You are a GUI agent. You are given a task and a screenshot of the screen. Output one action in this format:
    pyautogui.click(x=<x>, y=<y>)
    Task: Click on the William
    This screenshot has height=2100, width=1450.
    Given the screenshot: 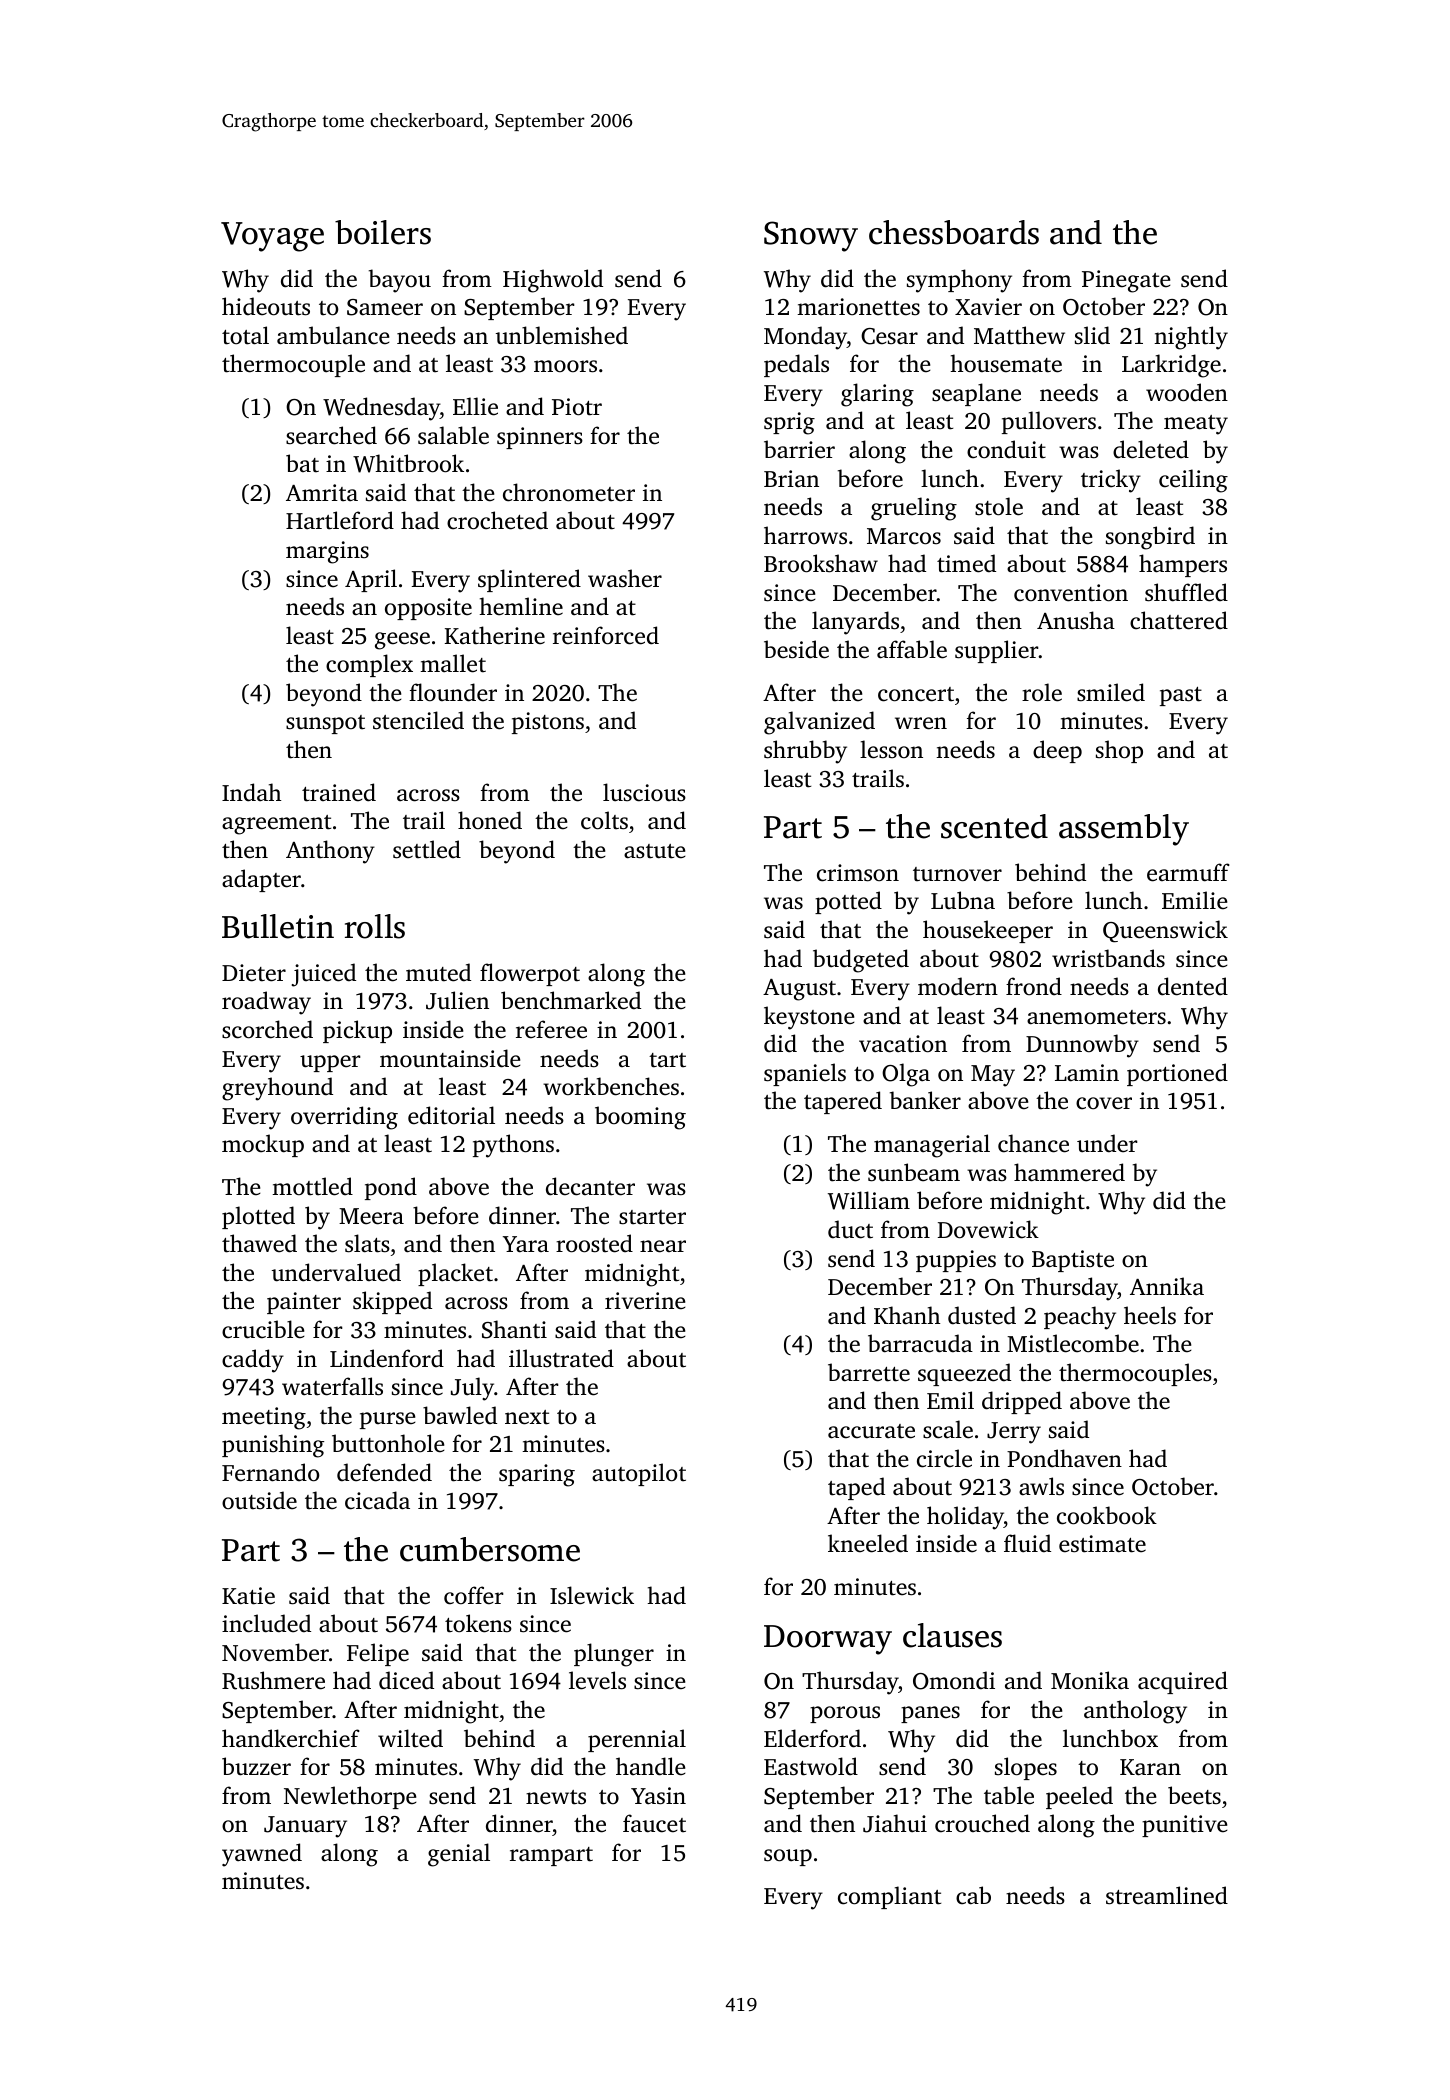 What is the action you would take?
    pyautogui.click(x=869, y=1200)
